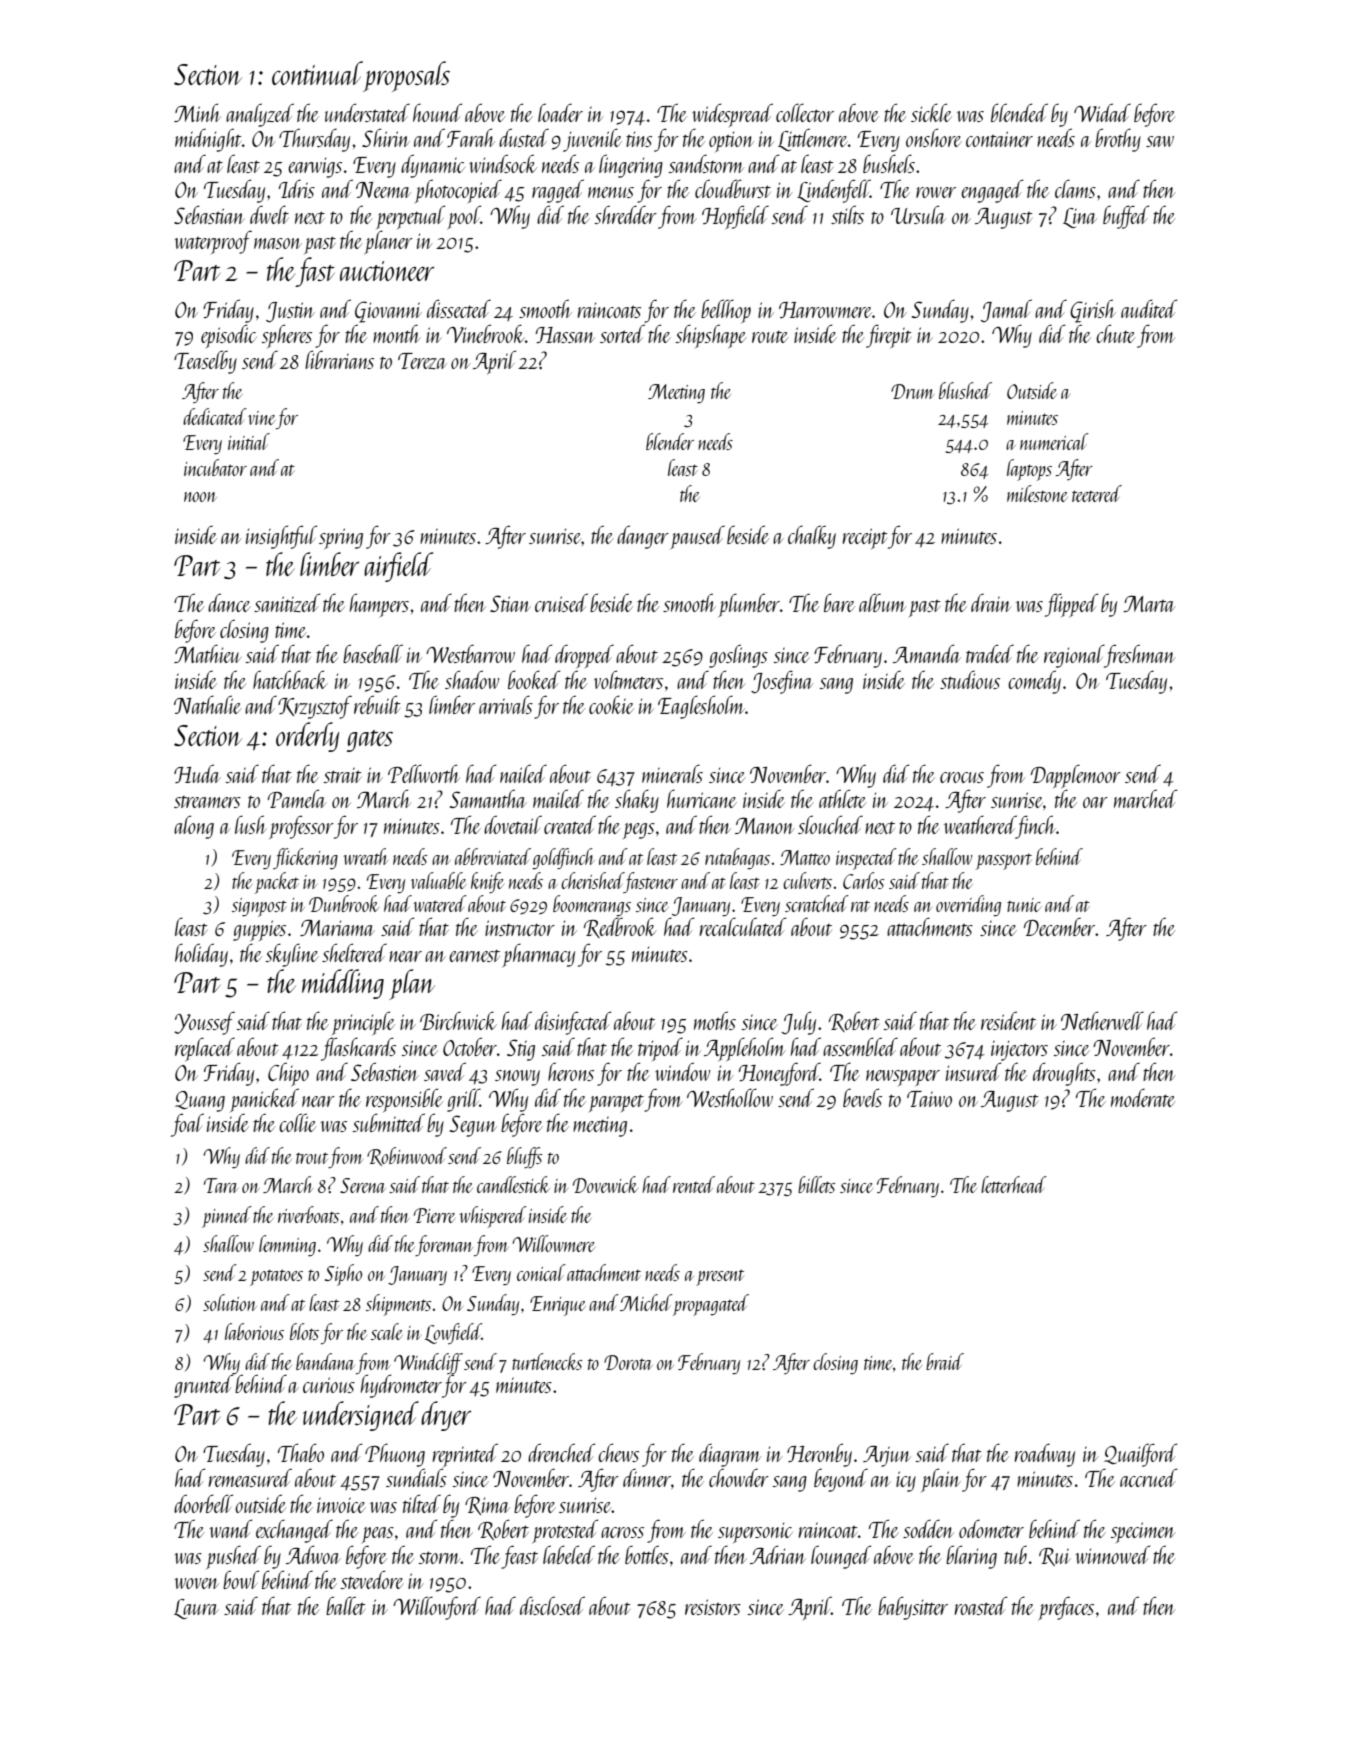  What do you see at coordinates (345, 1605) in the image?
I see `ballet` at bounding box center [345, 1605].
